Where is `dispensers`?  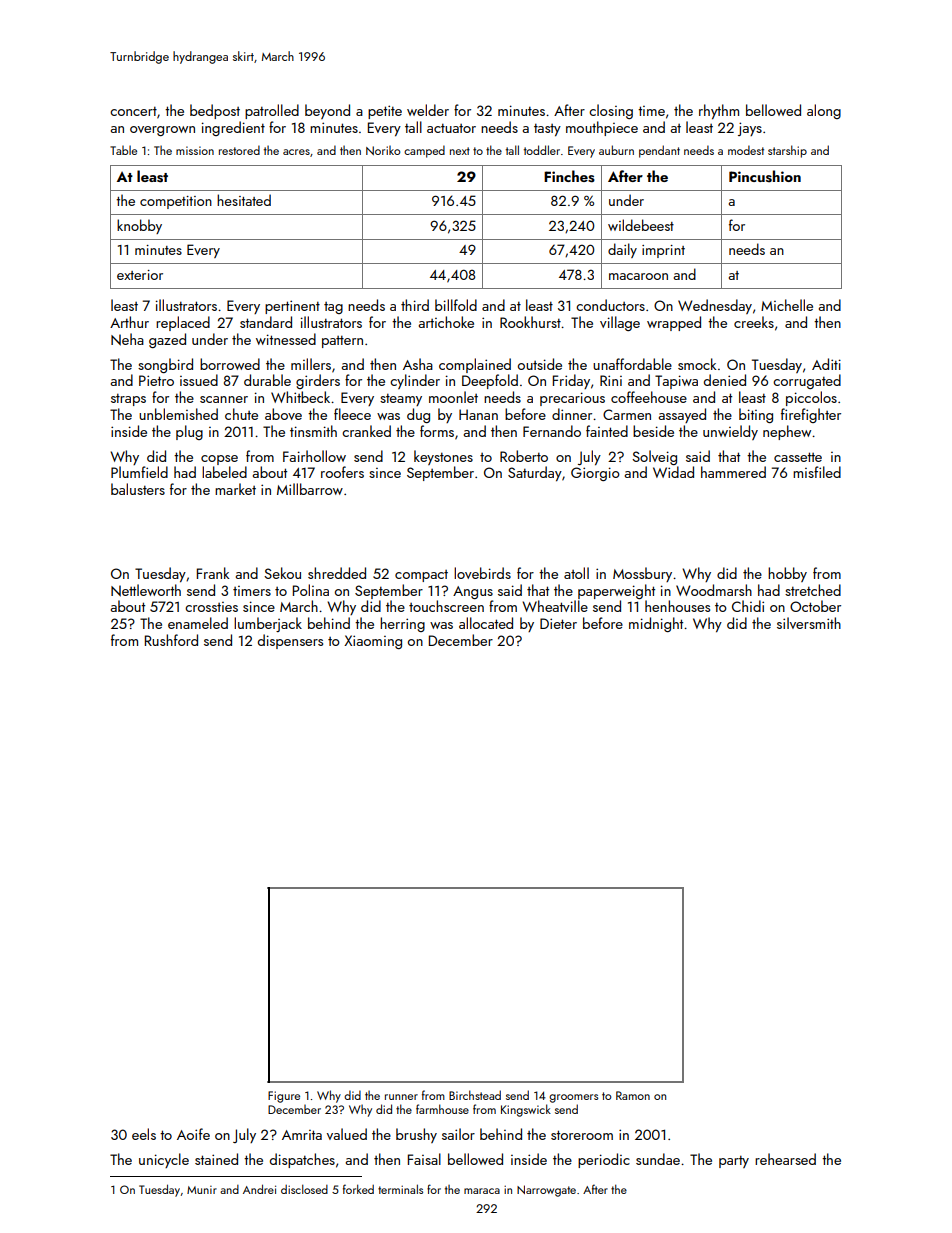 dispensers is located at coordinates (290, 641).
